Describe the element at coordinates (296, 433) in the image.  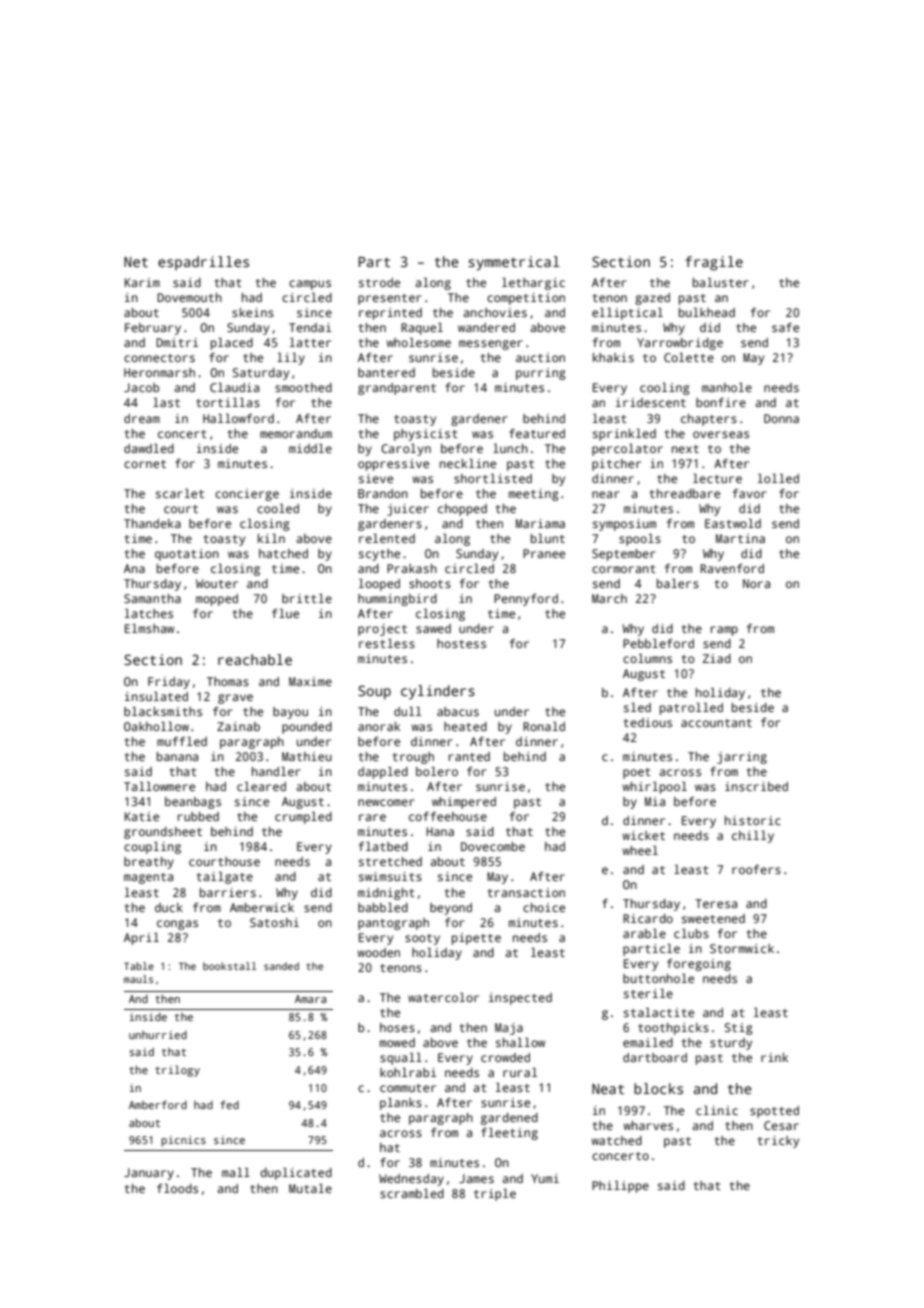
I see `memorandum` at that location.
